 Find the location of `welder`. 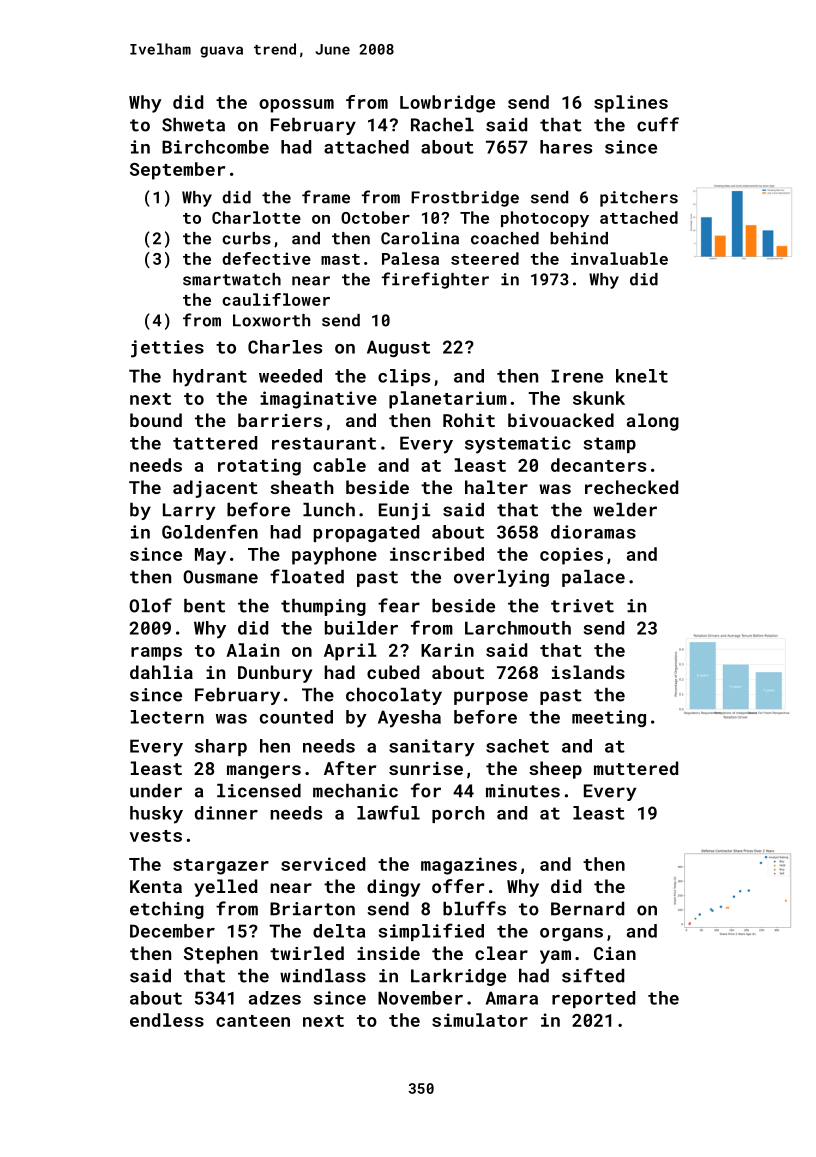

welder is located at coordinates (625, 510).
